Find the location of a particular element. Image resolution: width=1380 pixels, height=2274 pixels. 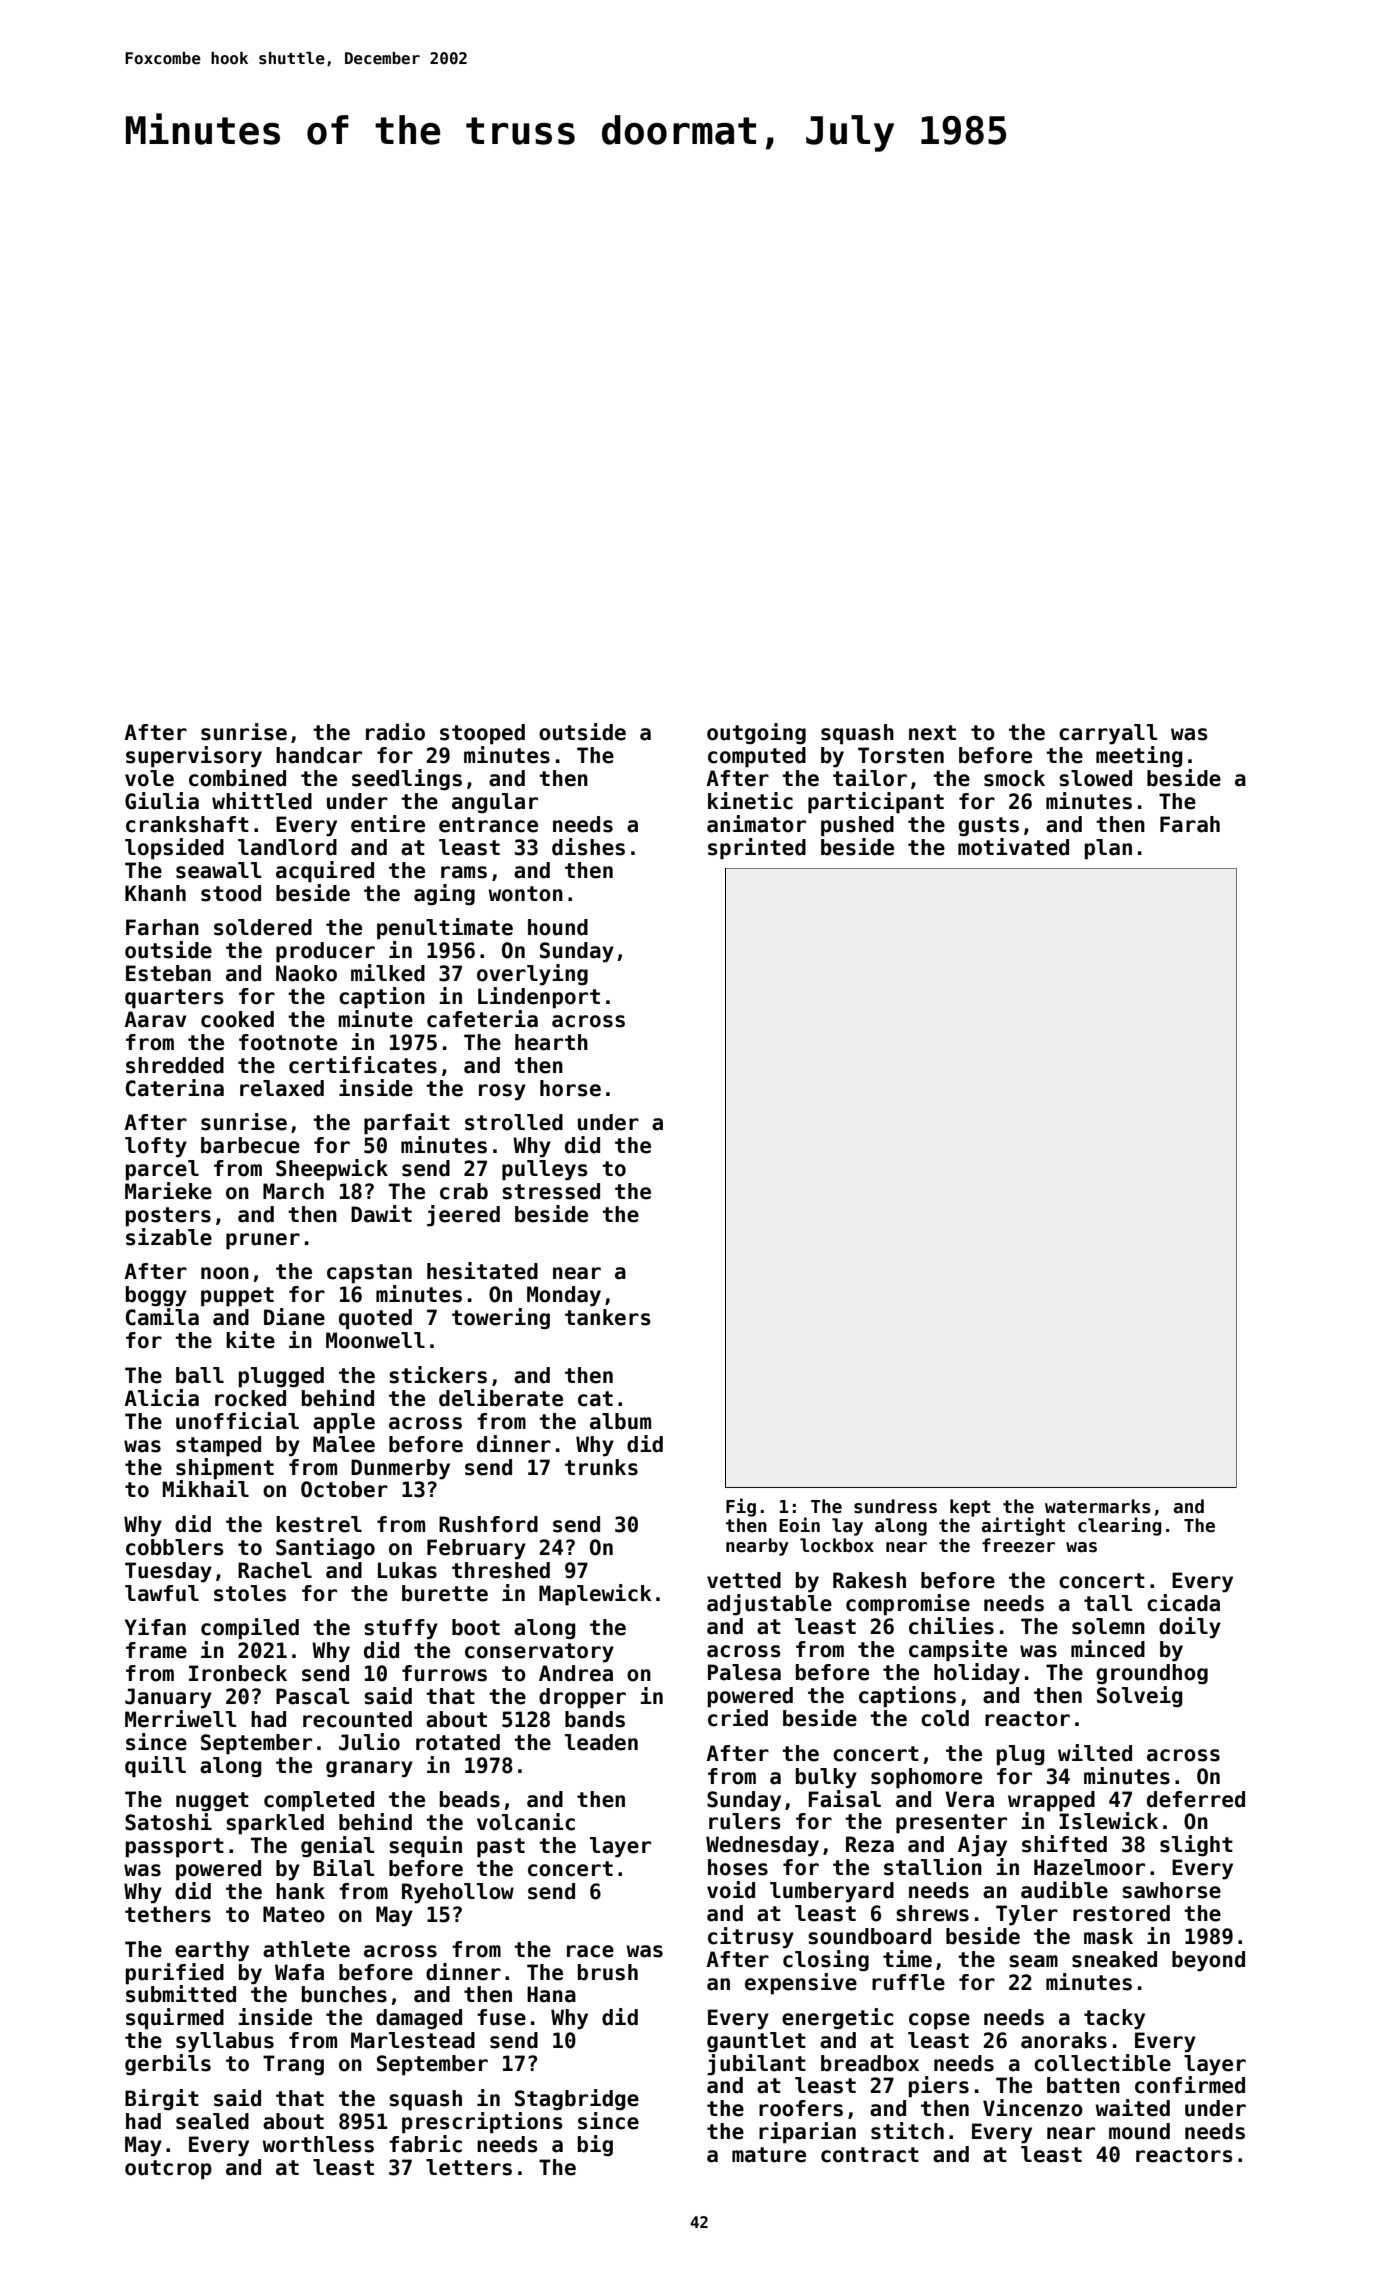

mound is located at coordinates (1139, 2131).
